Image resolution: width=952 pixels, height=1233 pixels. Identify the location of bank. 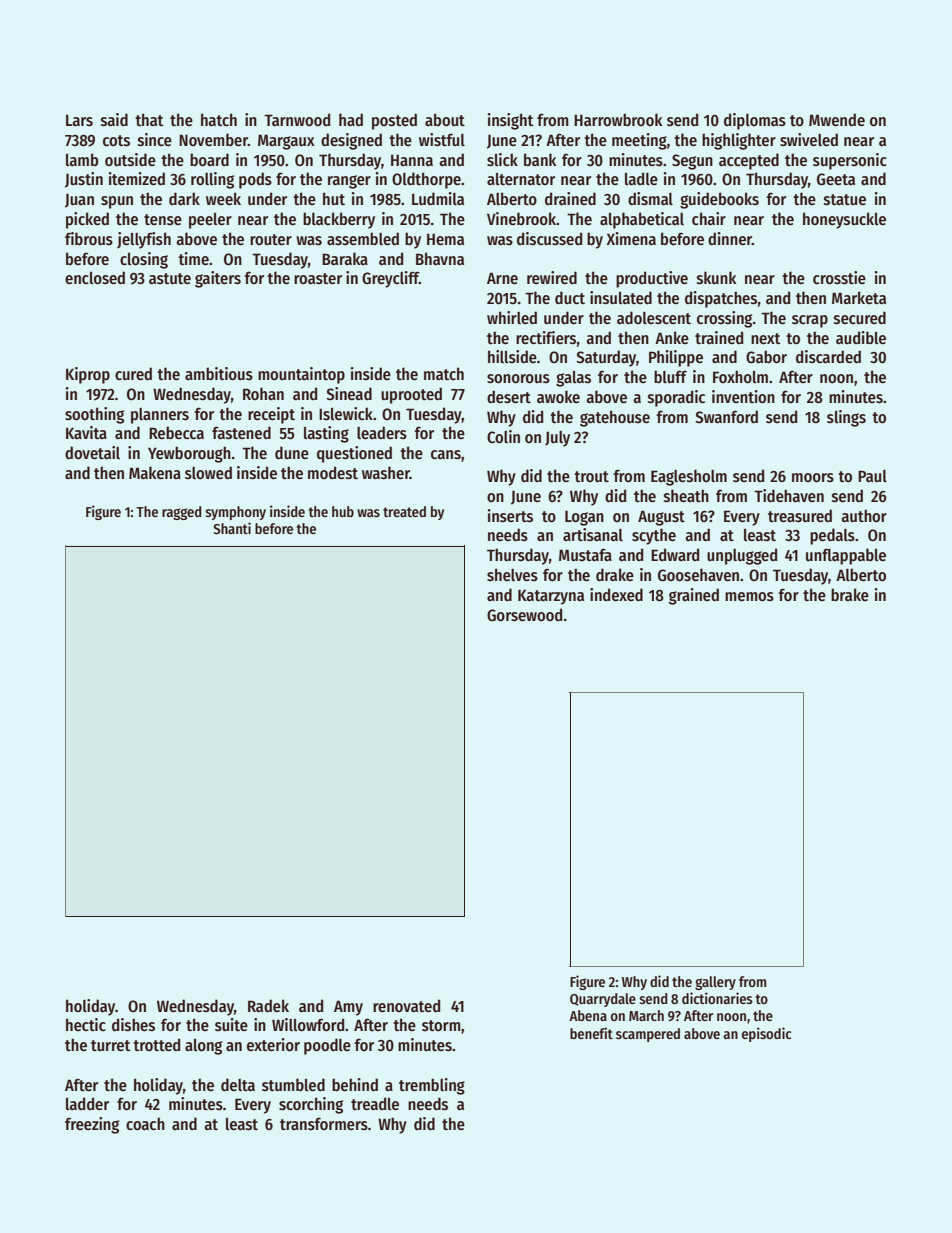
(540, 159).
